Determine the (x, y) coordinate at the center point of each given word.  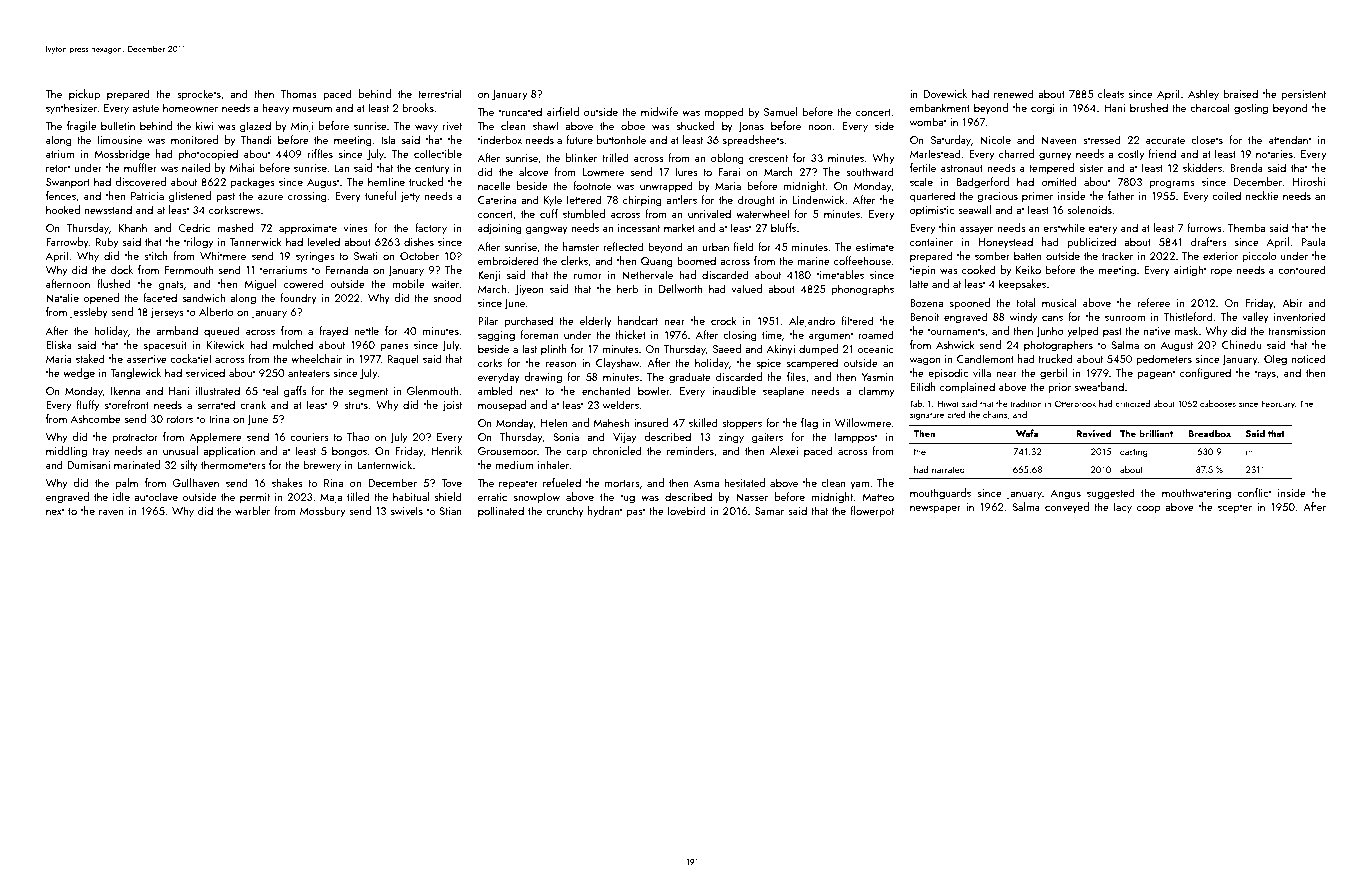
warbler (253, 510)
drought (756, 201)
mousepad (502, 405)
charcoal (1210, 107)
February (1278, 404)
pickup (84, 94)
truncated (520, 111)
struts (356, 405)
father (1121, 195)
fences (61, 195)
